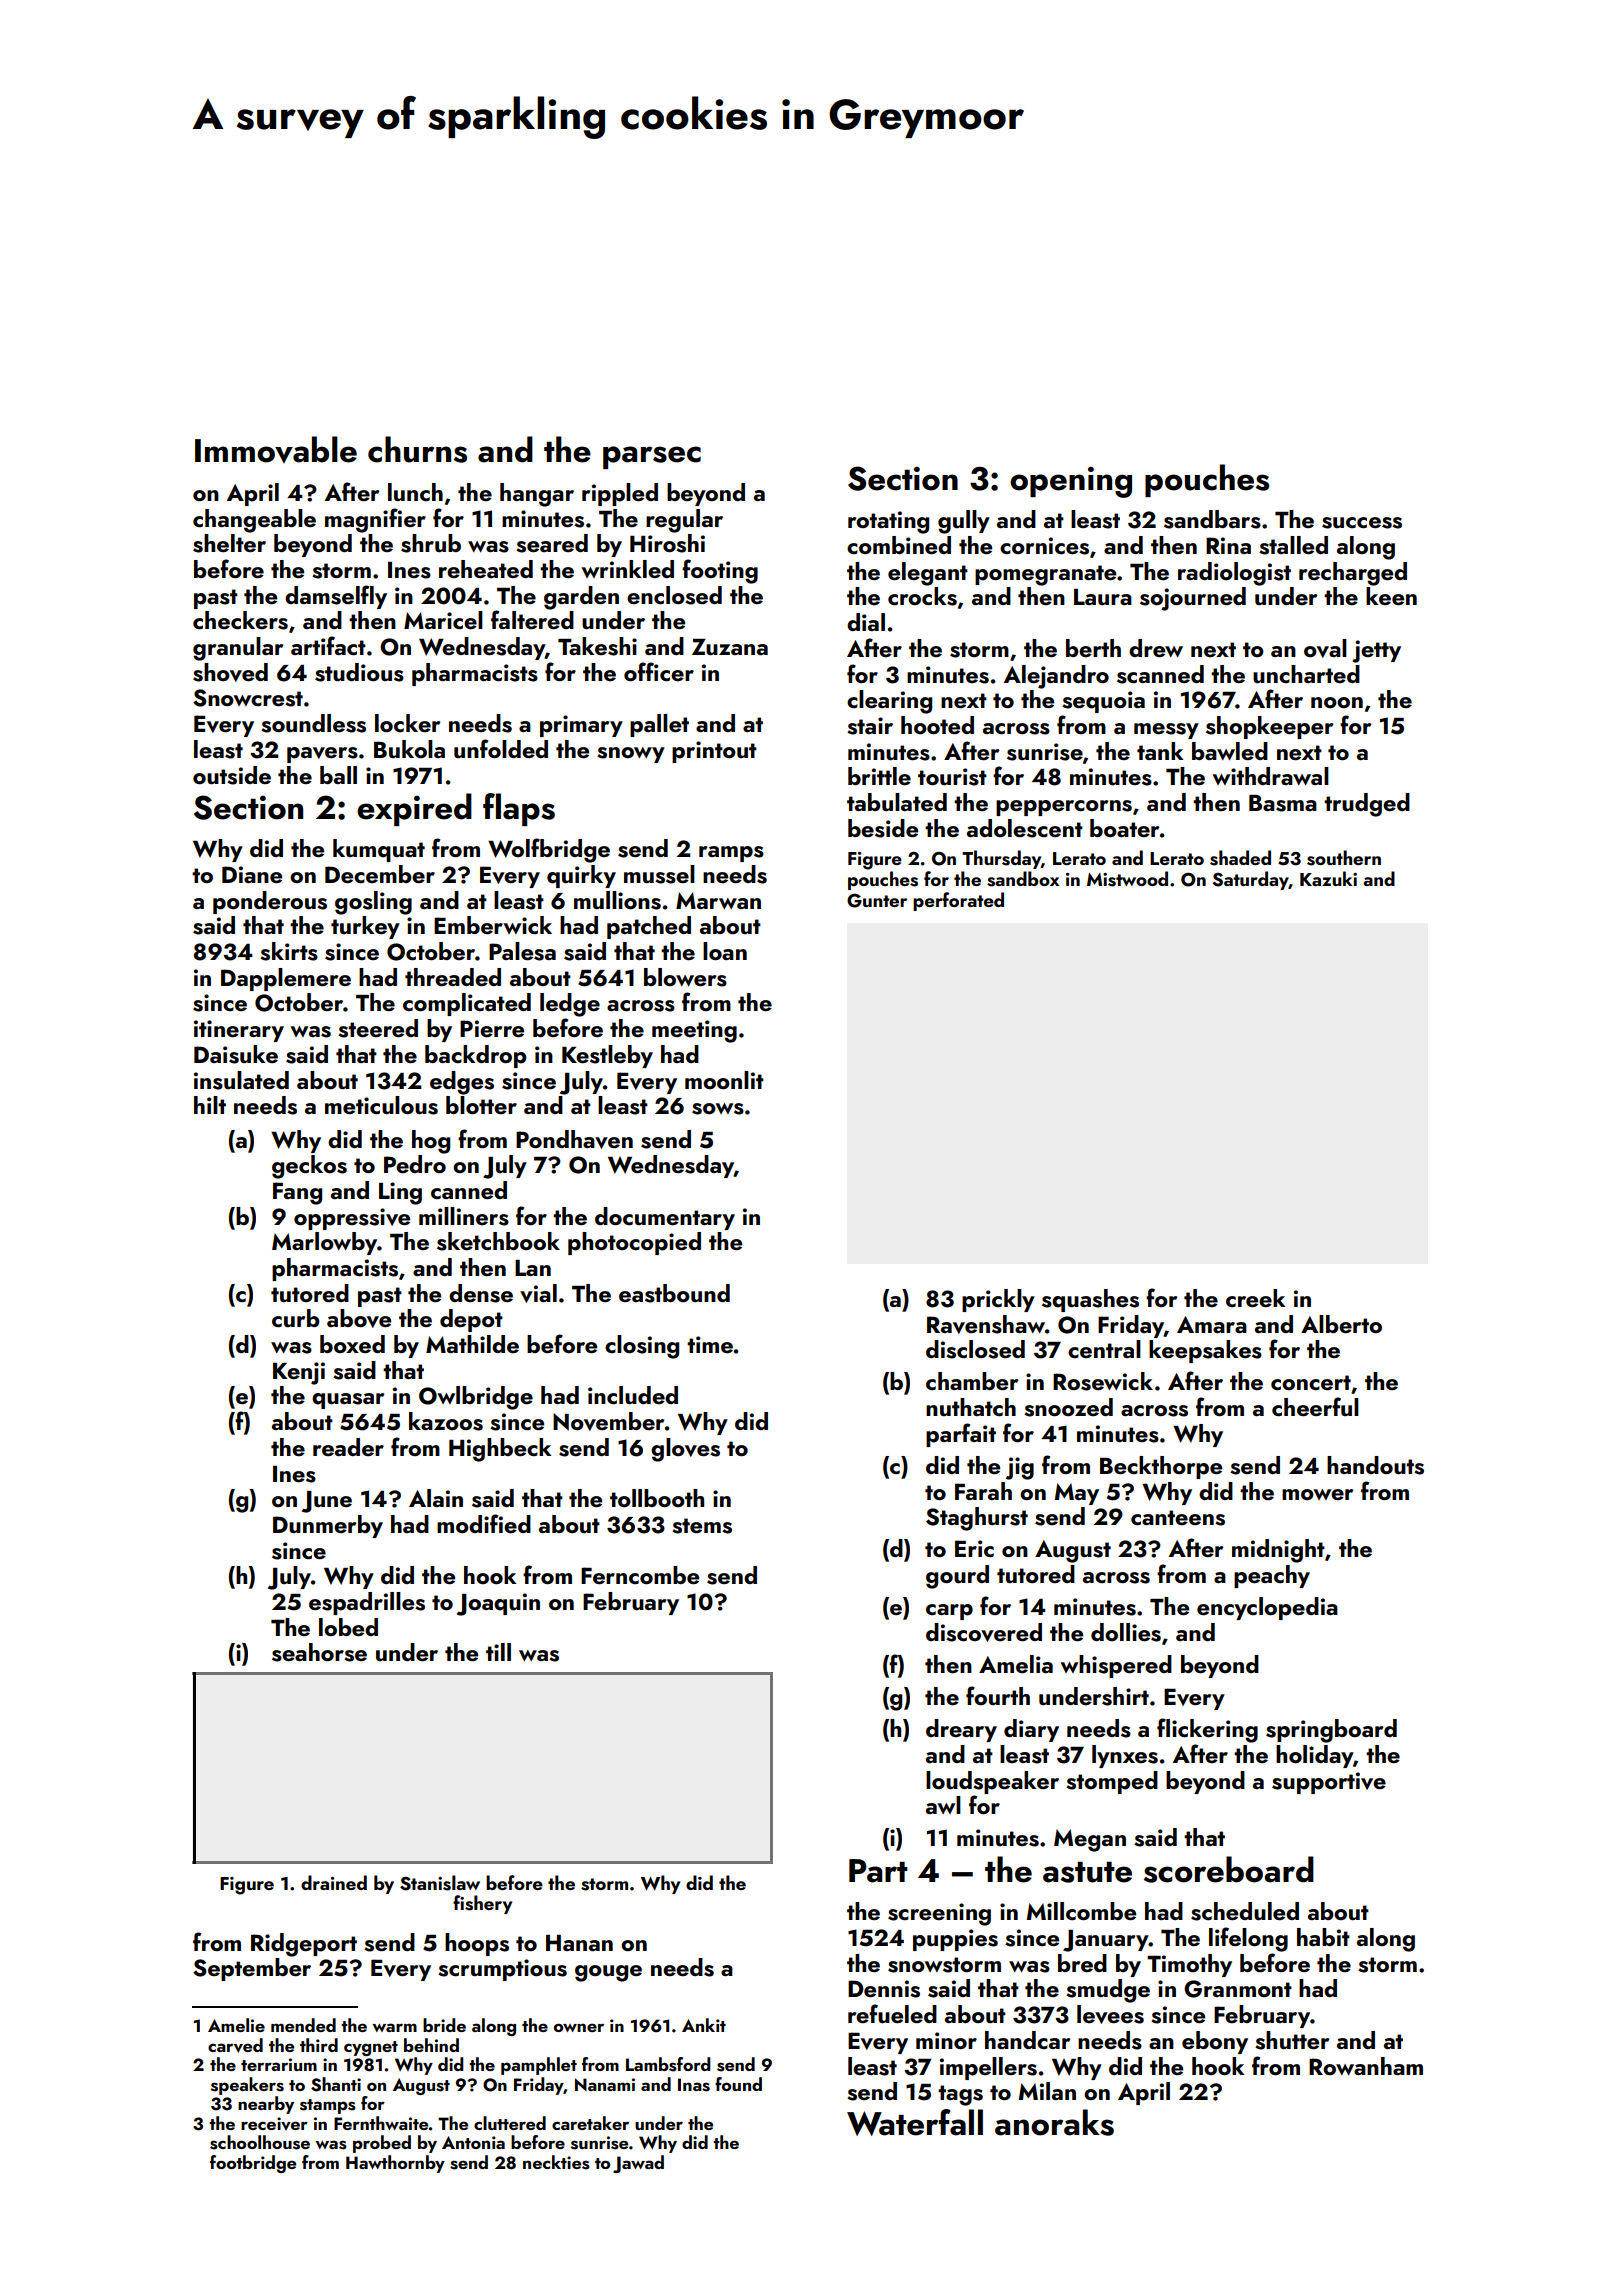  Describe the element at coordinates (665, 1218) in the screenshot. I see `documentary` at that location.
